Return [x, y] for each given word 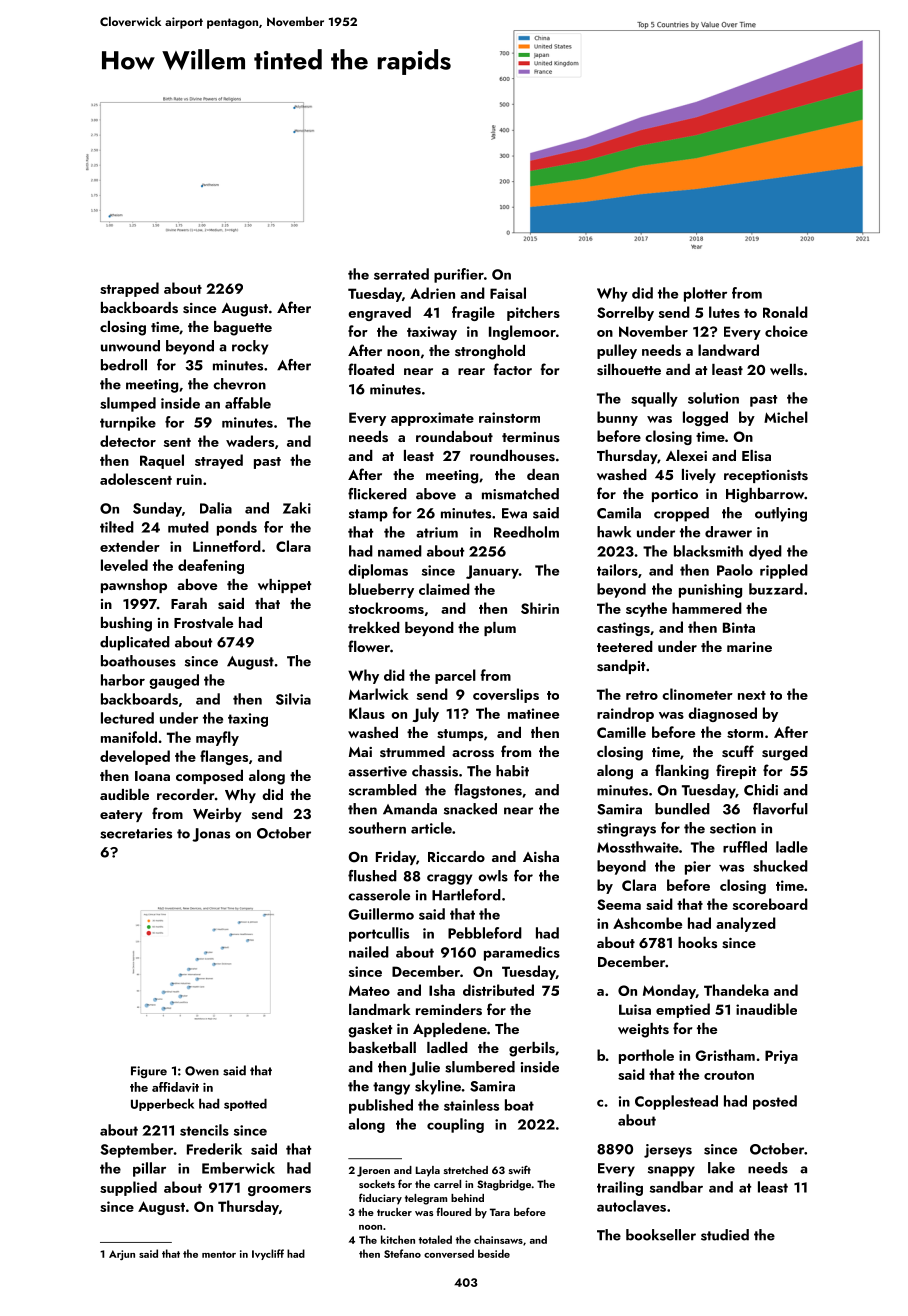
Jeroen [373, 1171]
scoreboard [770, 904]
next [752, 695]
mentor [219, 1254]
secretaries [136, 833]
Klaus [367, 713]
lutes [724, 312]
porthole [646, 1056]
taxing [248, 720]
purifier [459, 275]
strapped [129, 289]
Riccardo [456, 856]
